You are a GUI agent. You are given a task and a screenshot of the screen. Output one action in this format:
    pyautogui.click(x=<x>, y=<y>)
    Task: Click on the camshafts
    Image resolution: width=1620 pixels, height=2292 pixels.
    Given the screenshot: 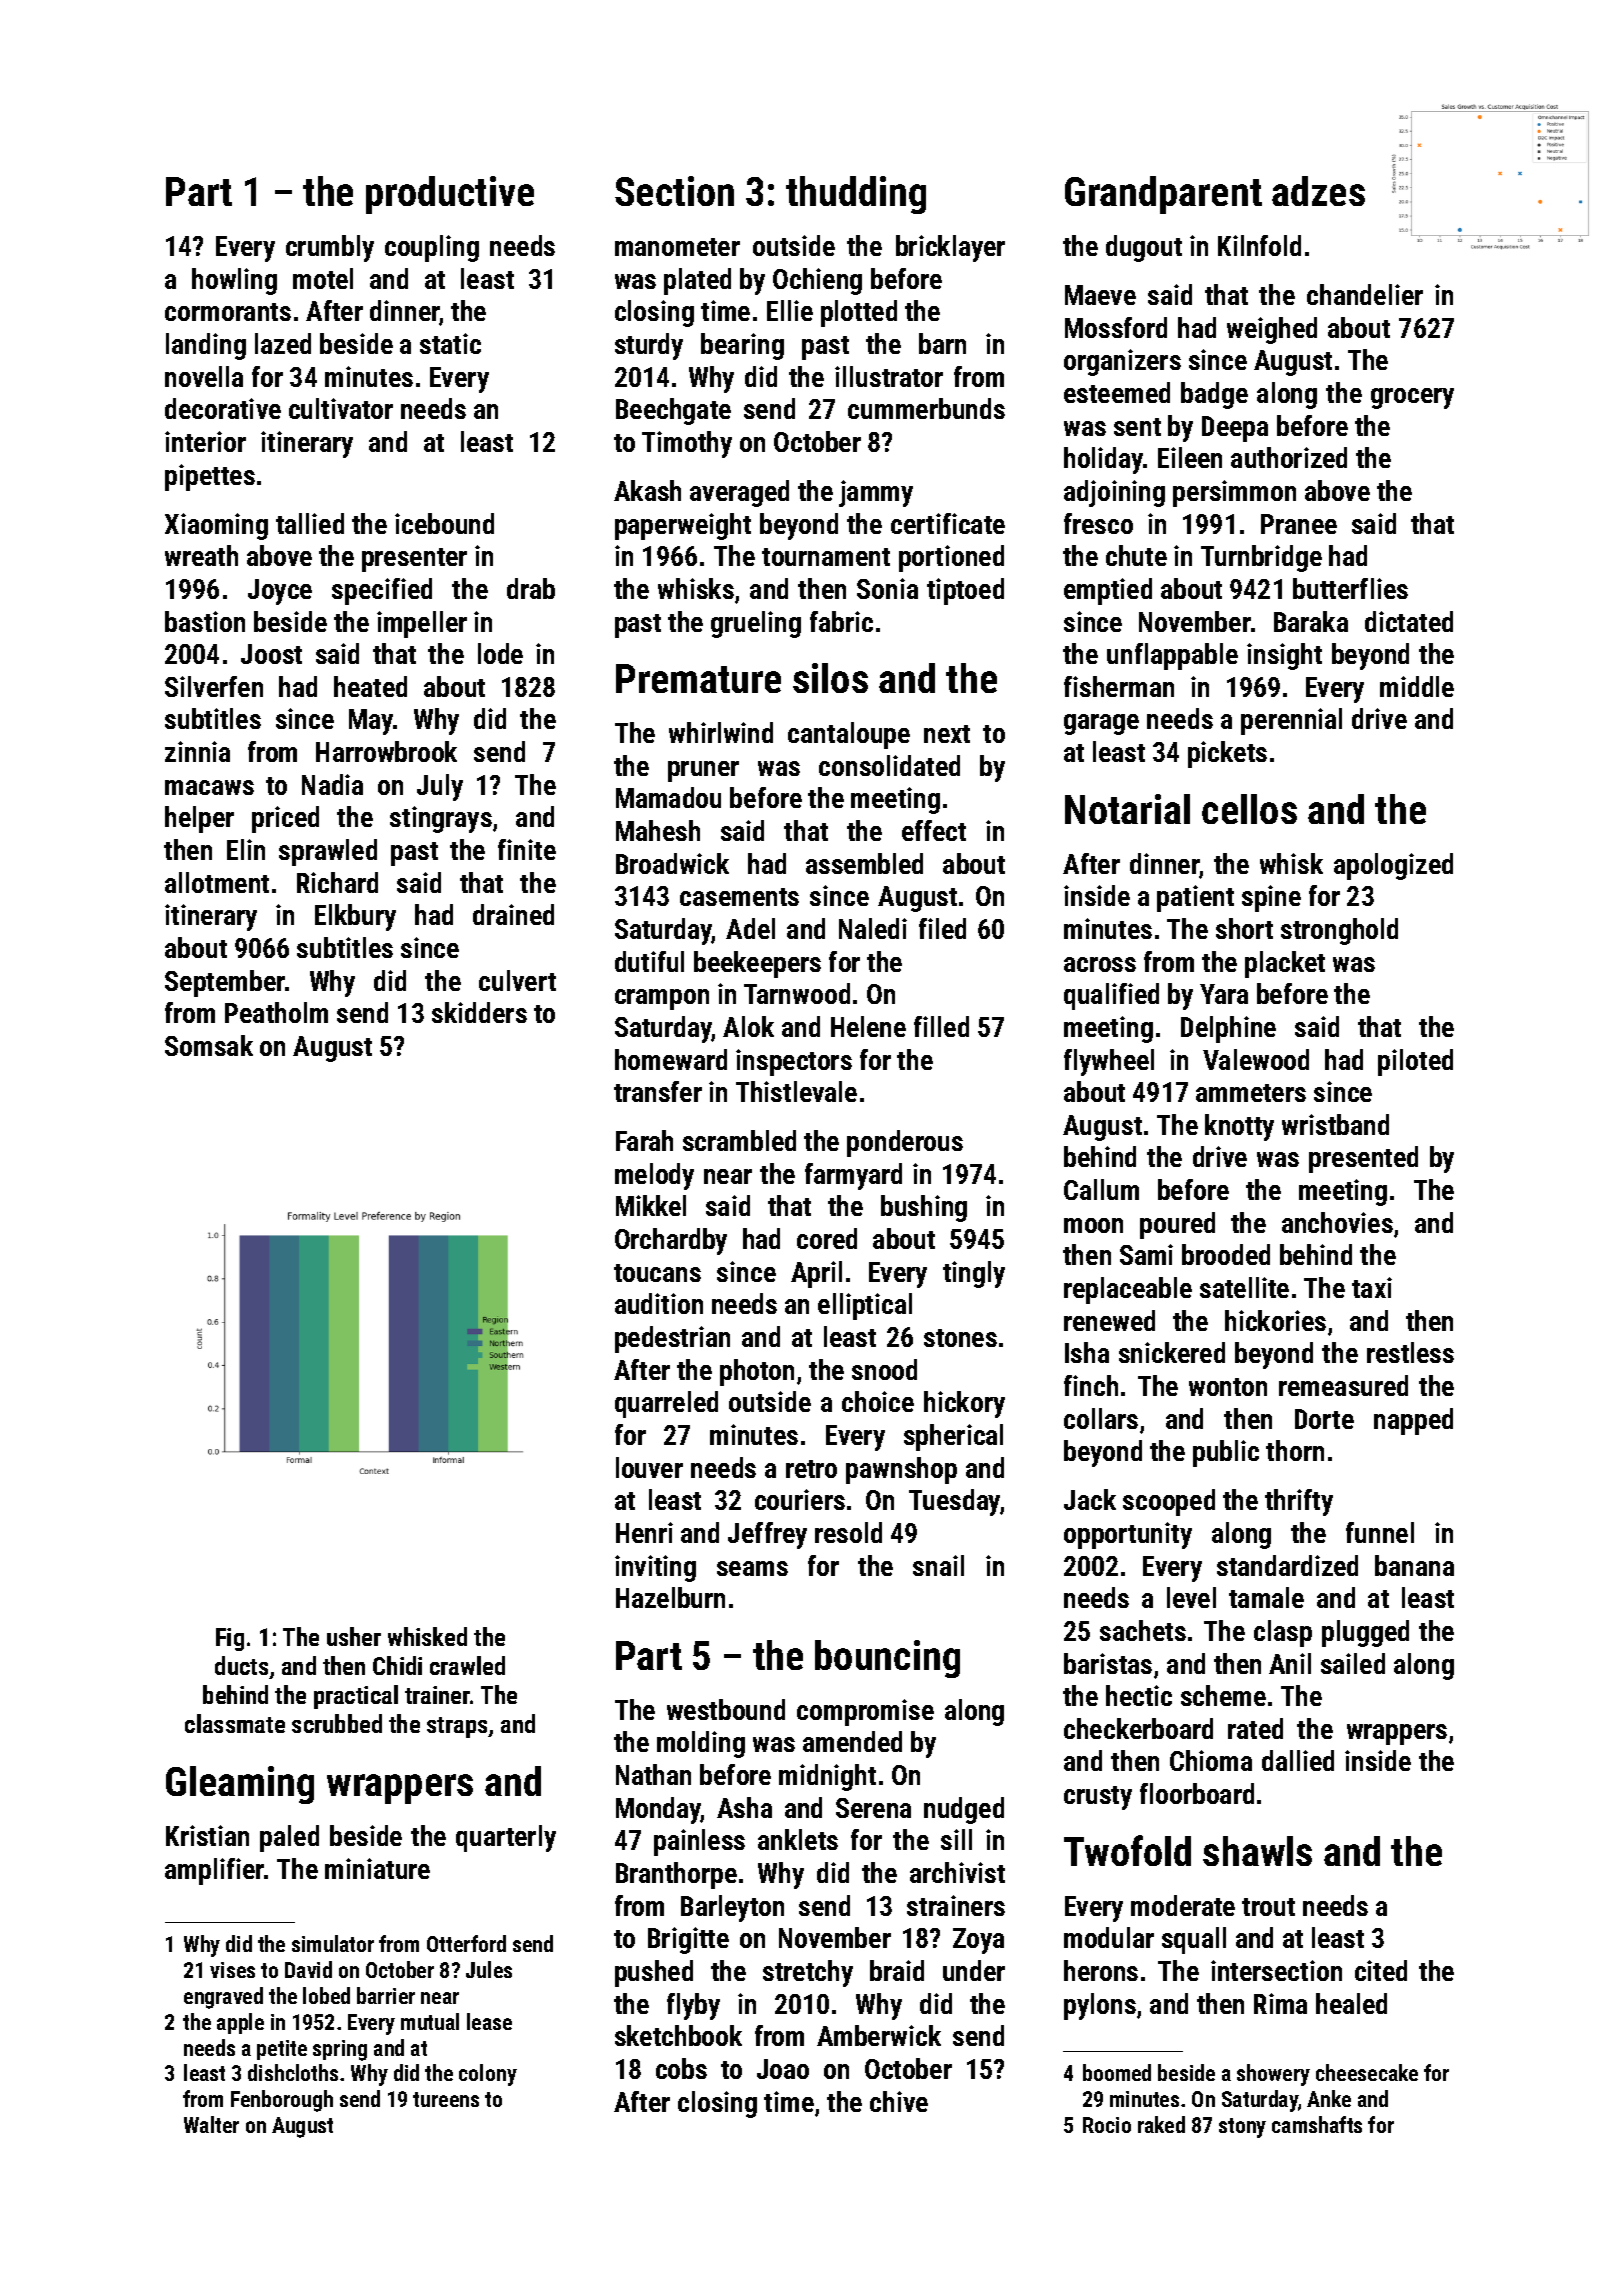 What is the action you would take?
    pyautogui.click(x=1317, y=2124)
